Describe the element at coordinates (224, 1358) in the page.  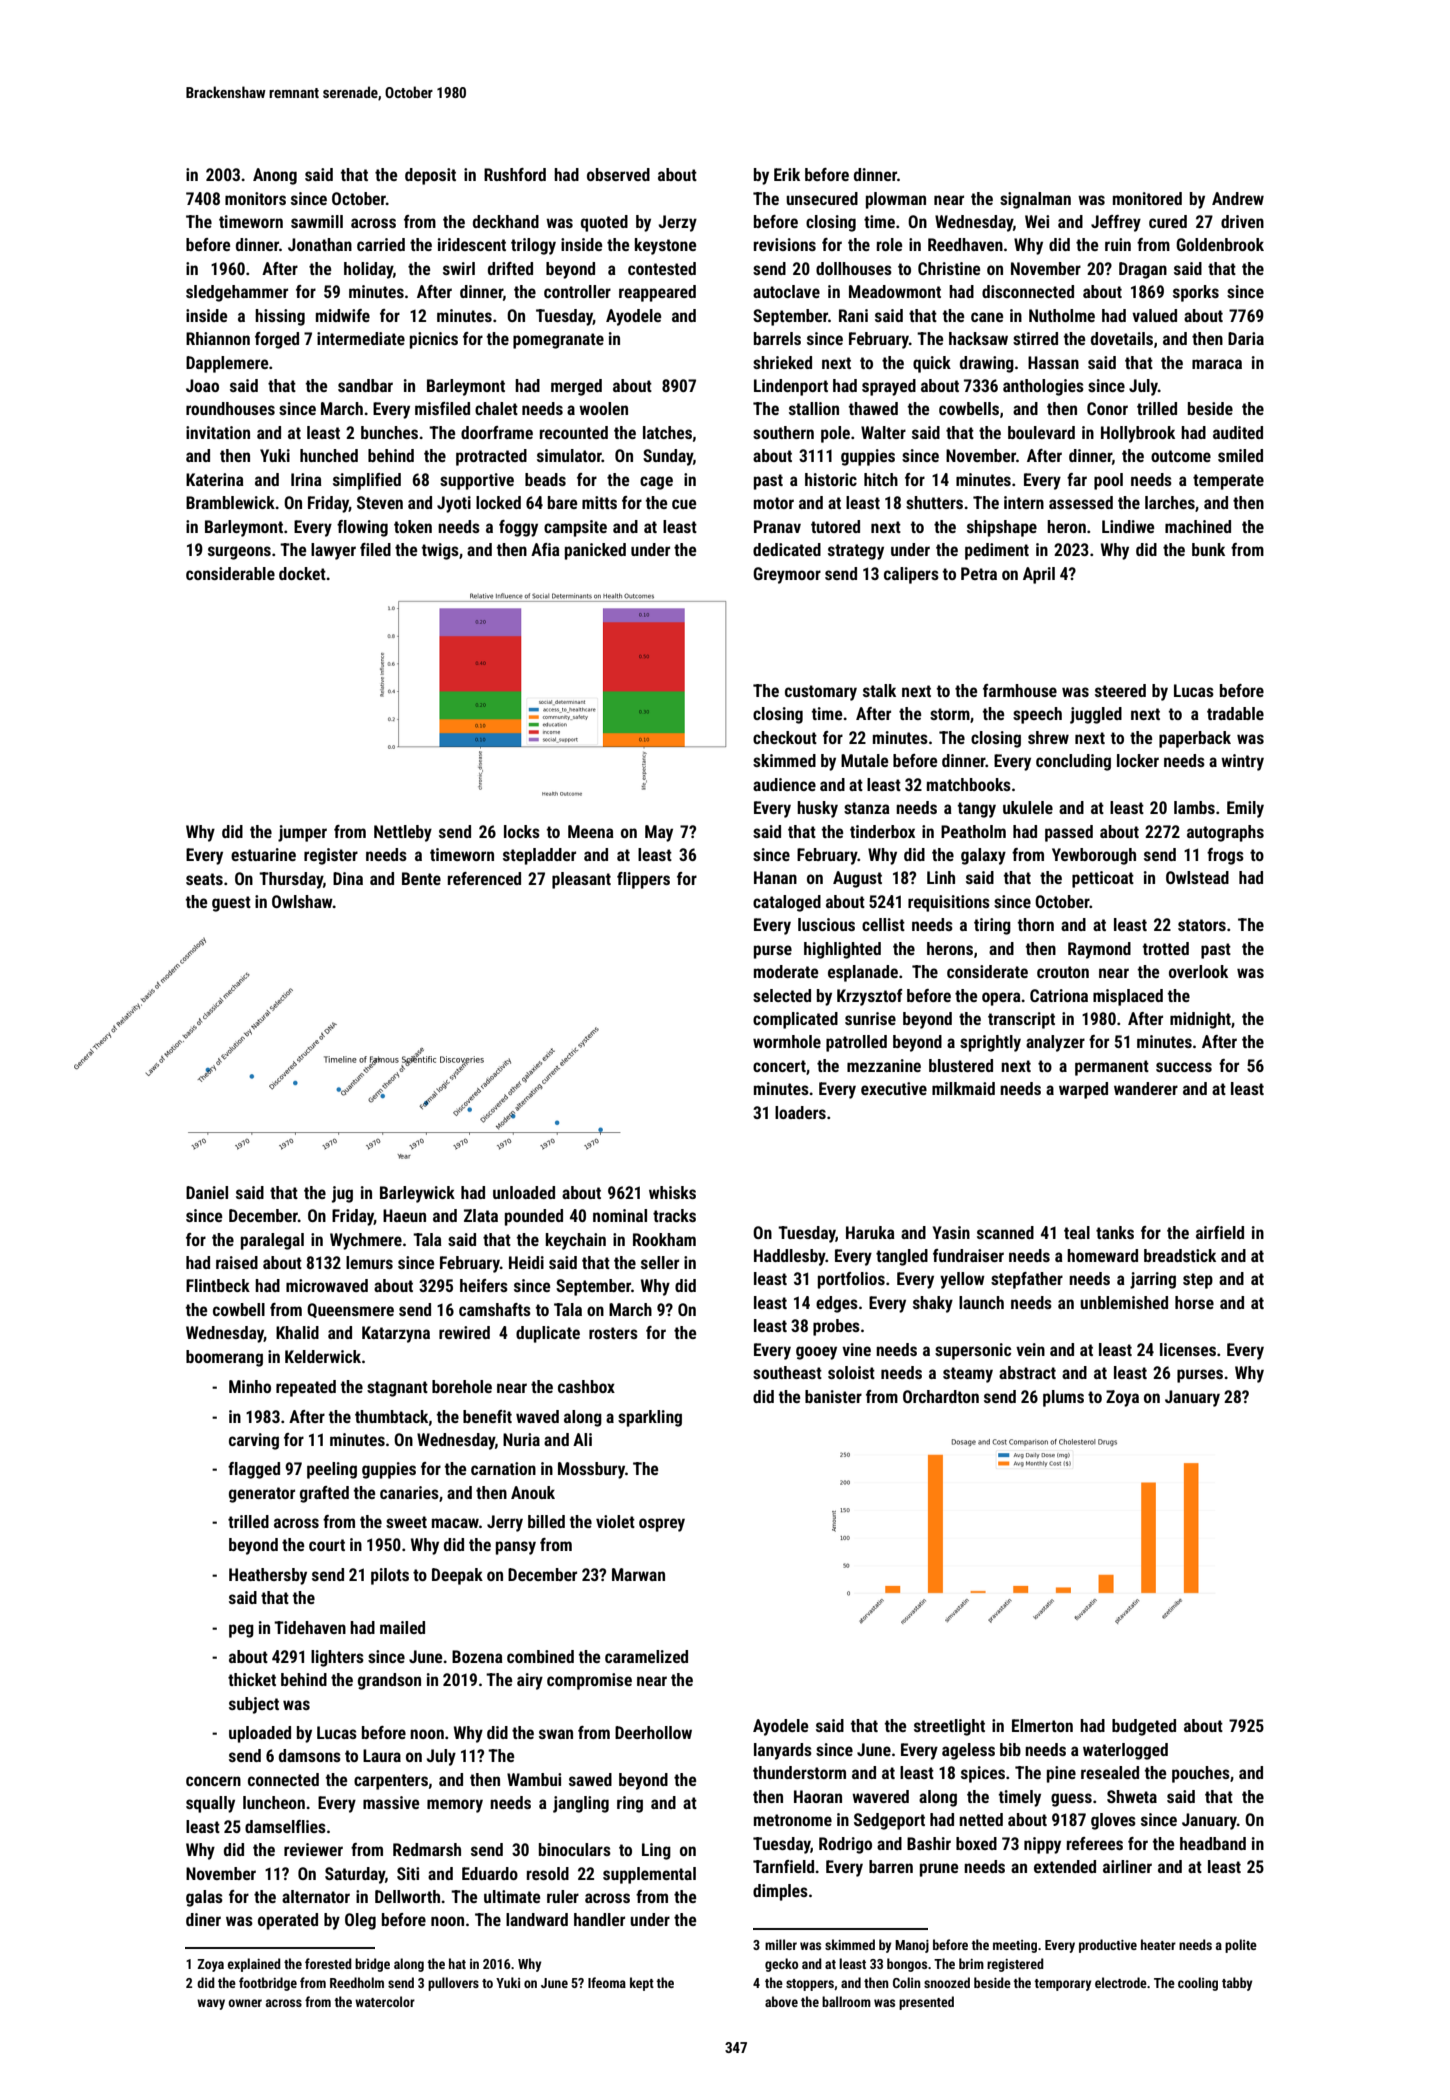
I see `boomerang` at that location.
